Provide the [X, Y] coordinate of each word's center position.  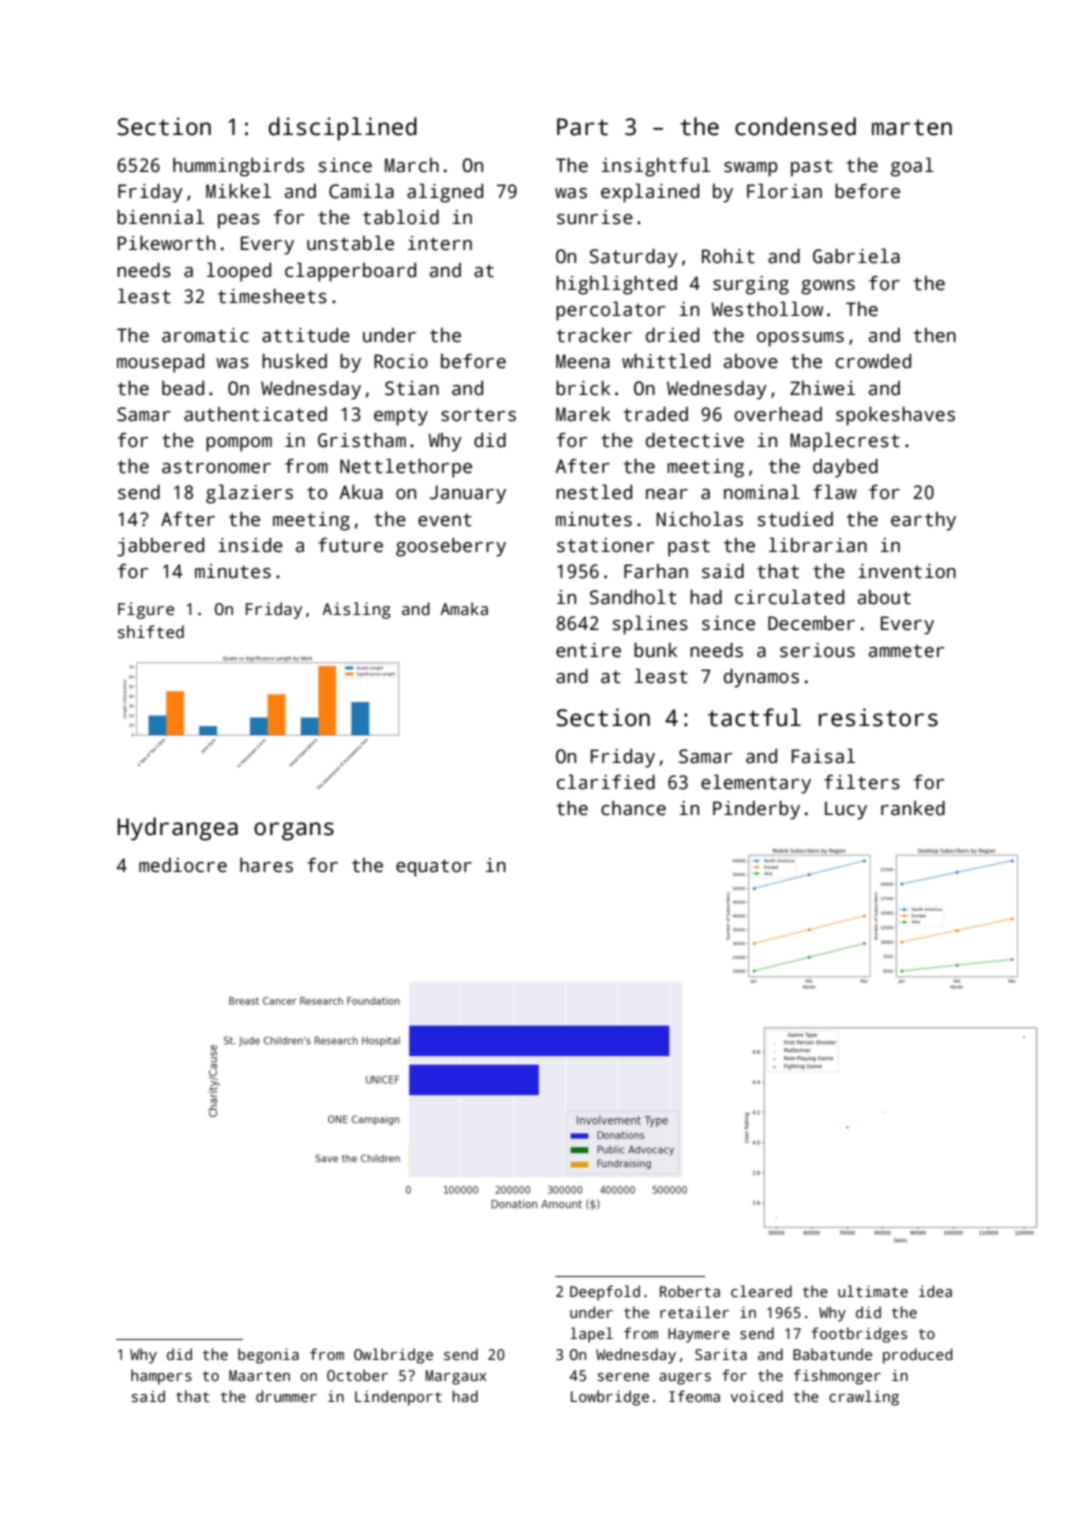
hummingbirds [238, 167]
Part [582, 127]
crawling [864, 1398]
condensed [795, 126]
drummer [286, 1396]
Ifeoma [694, 1396]
